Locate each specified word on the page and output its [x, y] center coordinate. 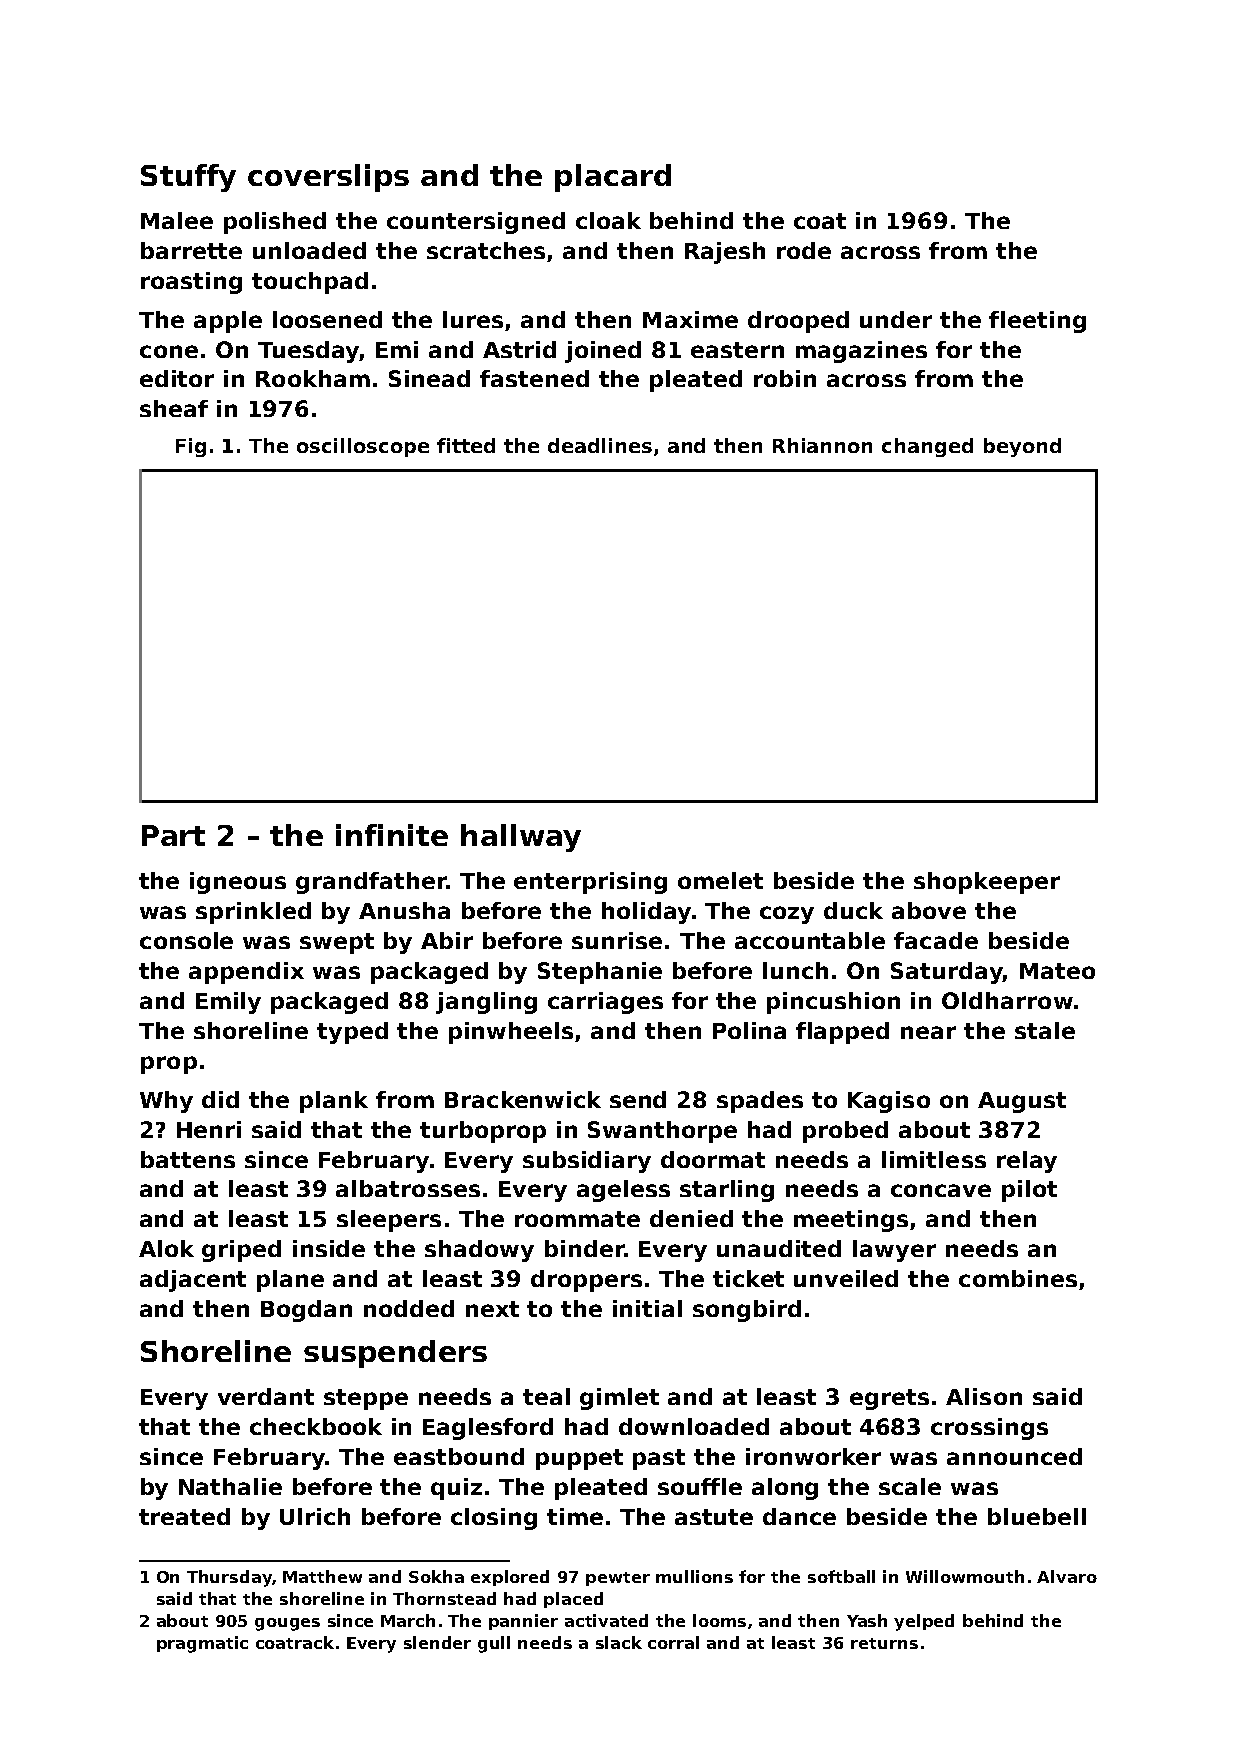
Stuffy [188, 178]
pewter [618, 1579]
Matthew [322, 1576]
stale [1045, 1030]
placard [613, 178]
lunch [795, 970]
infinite [392, 835]
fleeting [1037, 322]
